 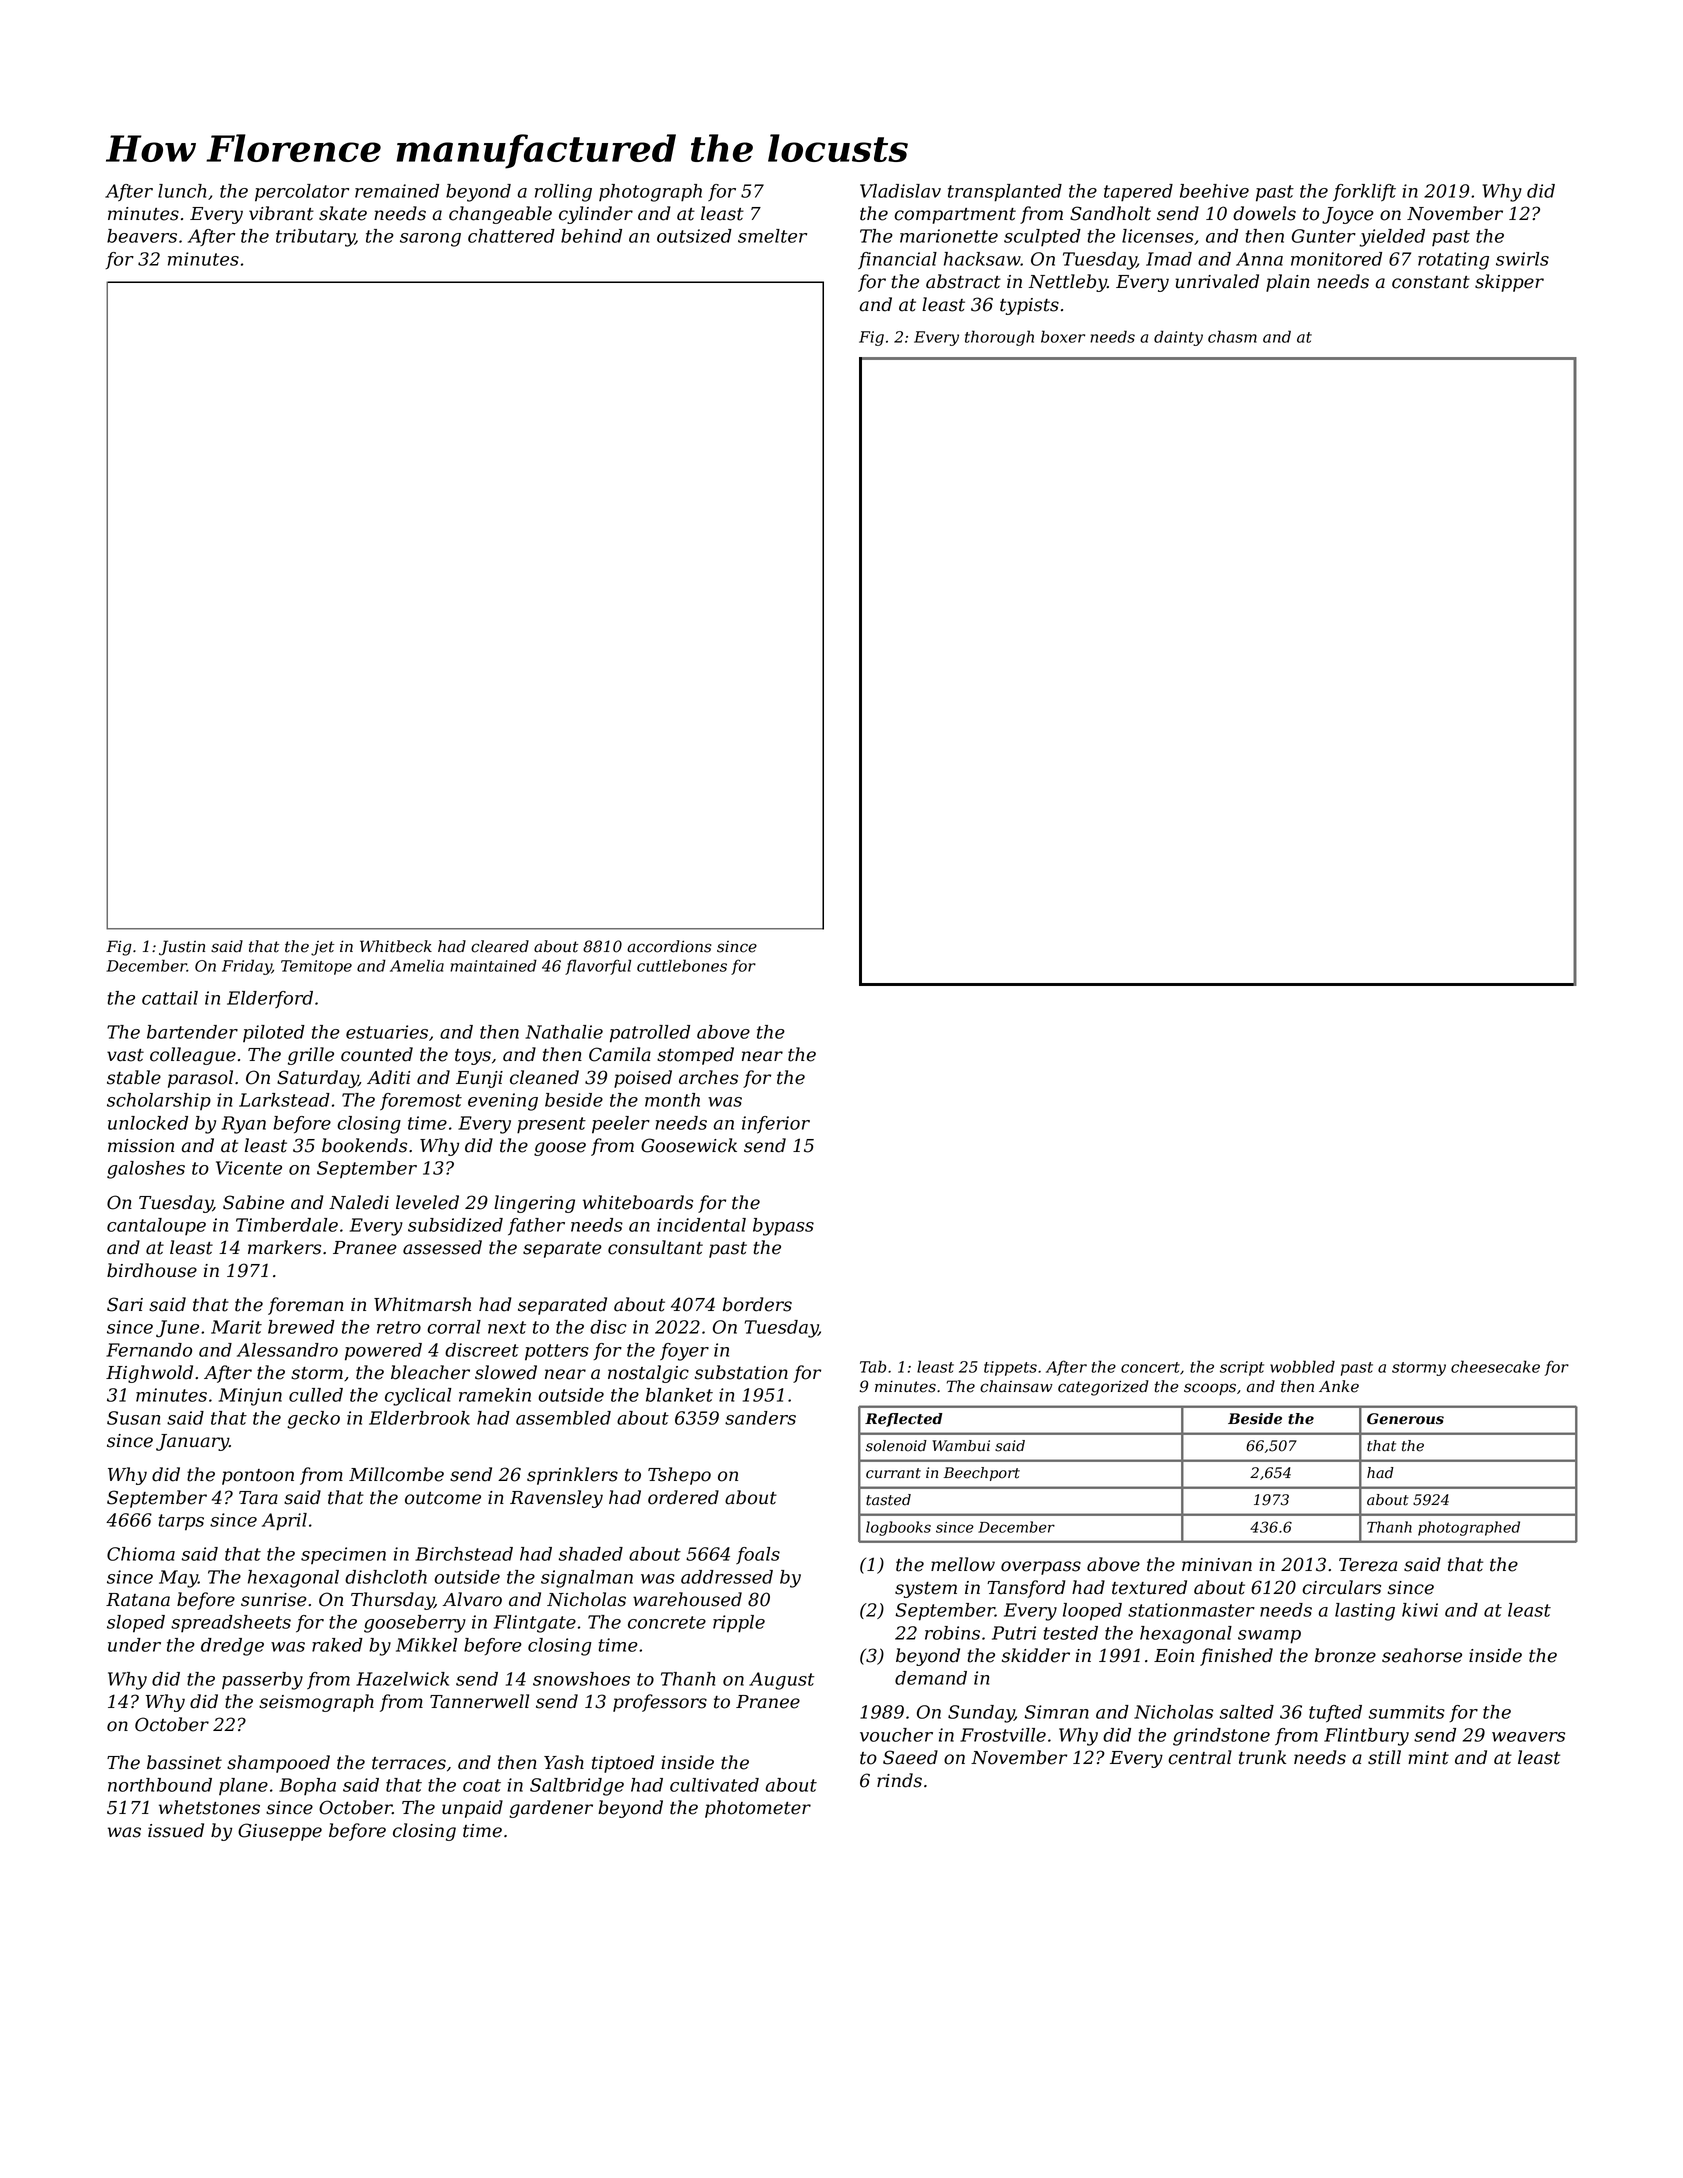 What do you see at coordinates (1302, 1366) in the image?
I see `wobbled` at bounding box center [1302, 1366].
